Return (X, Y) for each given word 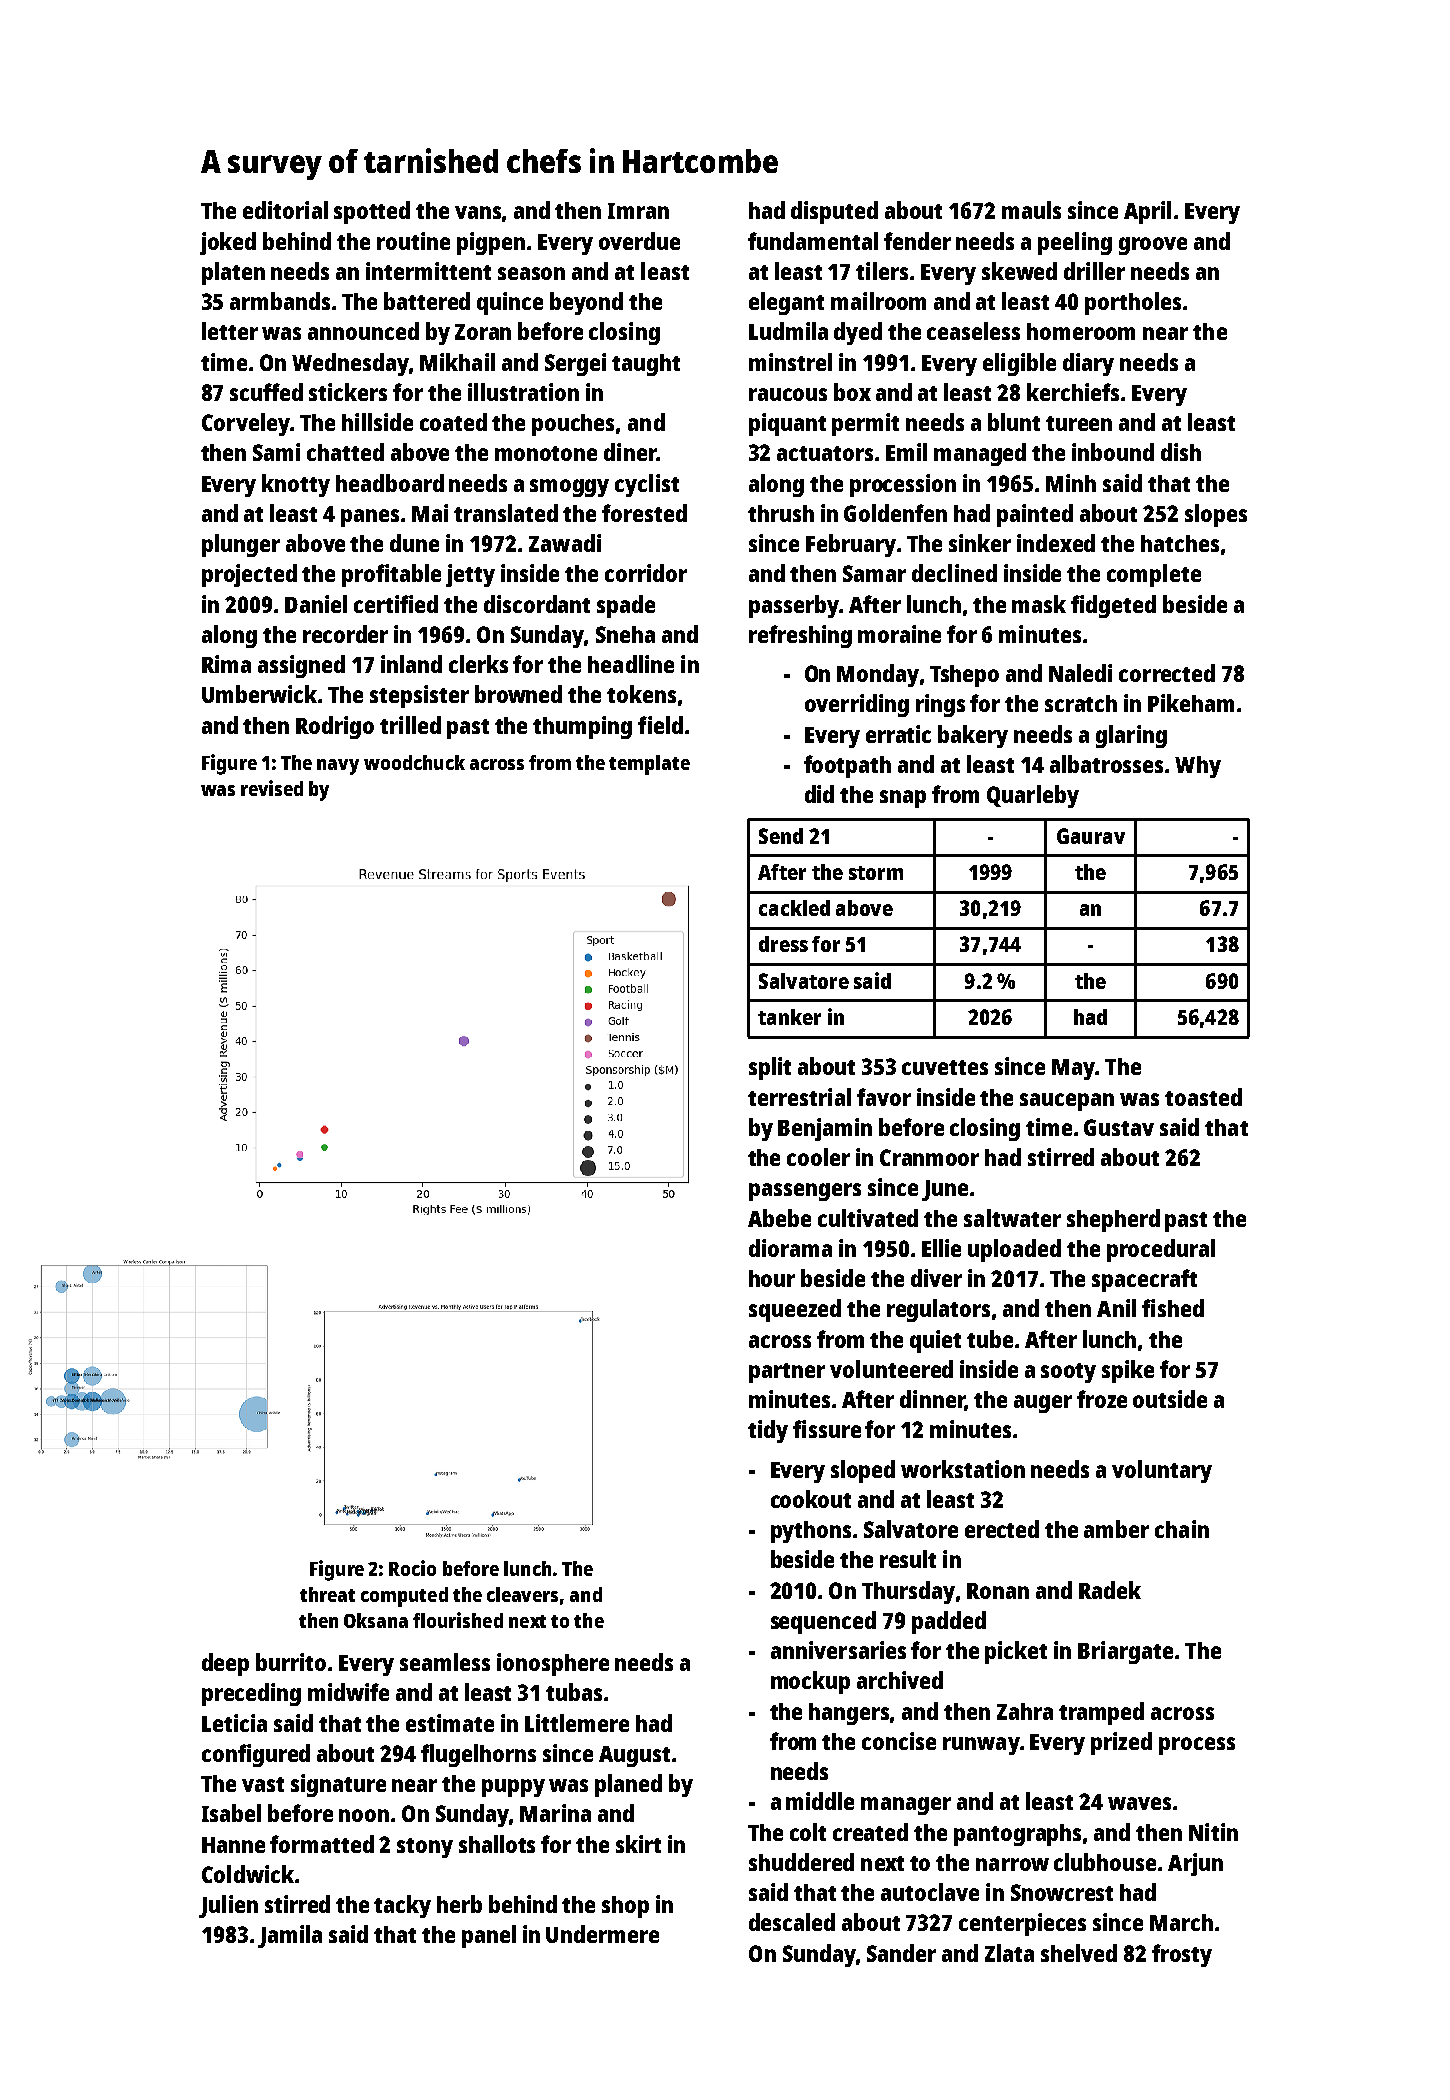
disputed (834, 212)
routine (413, 241)
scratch (1081, 703)
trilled (410, 725)
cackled (794, 908)
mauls (1031, 210)
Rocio (412, 1568)
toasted (1203, 1097)
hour (772, 1278)
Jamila (290, 1936)
